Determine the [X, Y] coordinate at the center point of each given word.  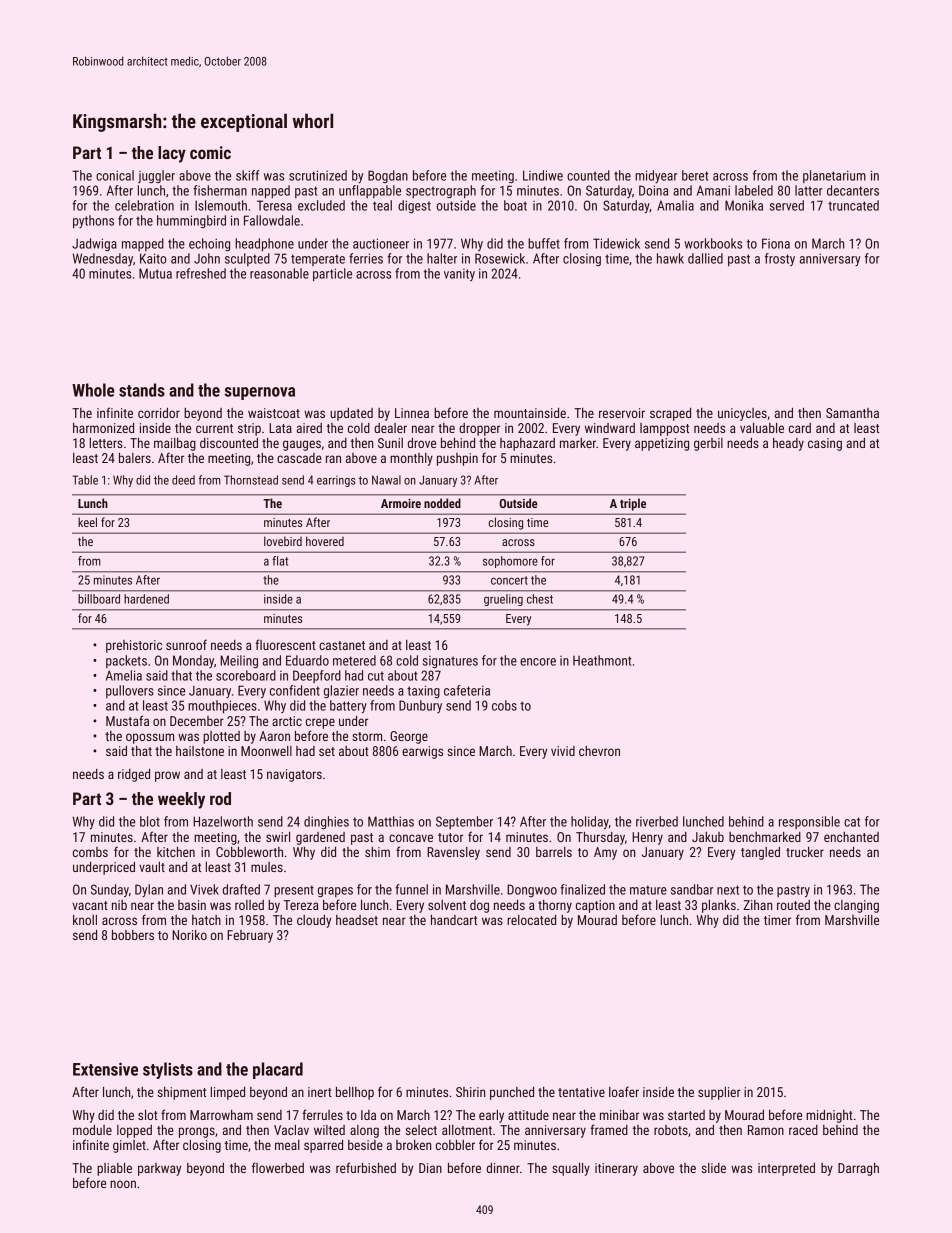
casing [825, 444]
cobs [504, 705]
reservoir [622, 413]
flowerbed [278, 1167]
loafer [624, 1091]
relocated [531, 920]
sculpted [247, 259]
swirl [278, 837]
